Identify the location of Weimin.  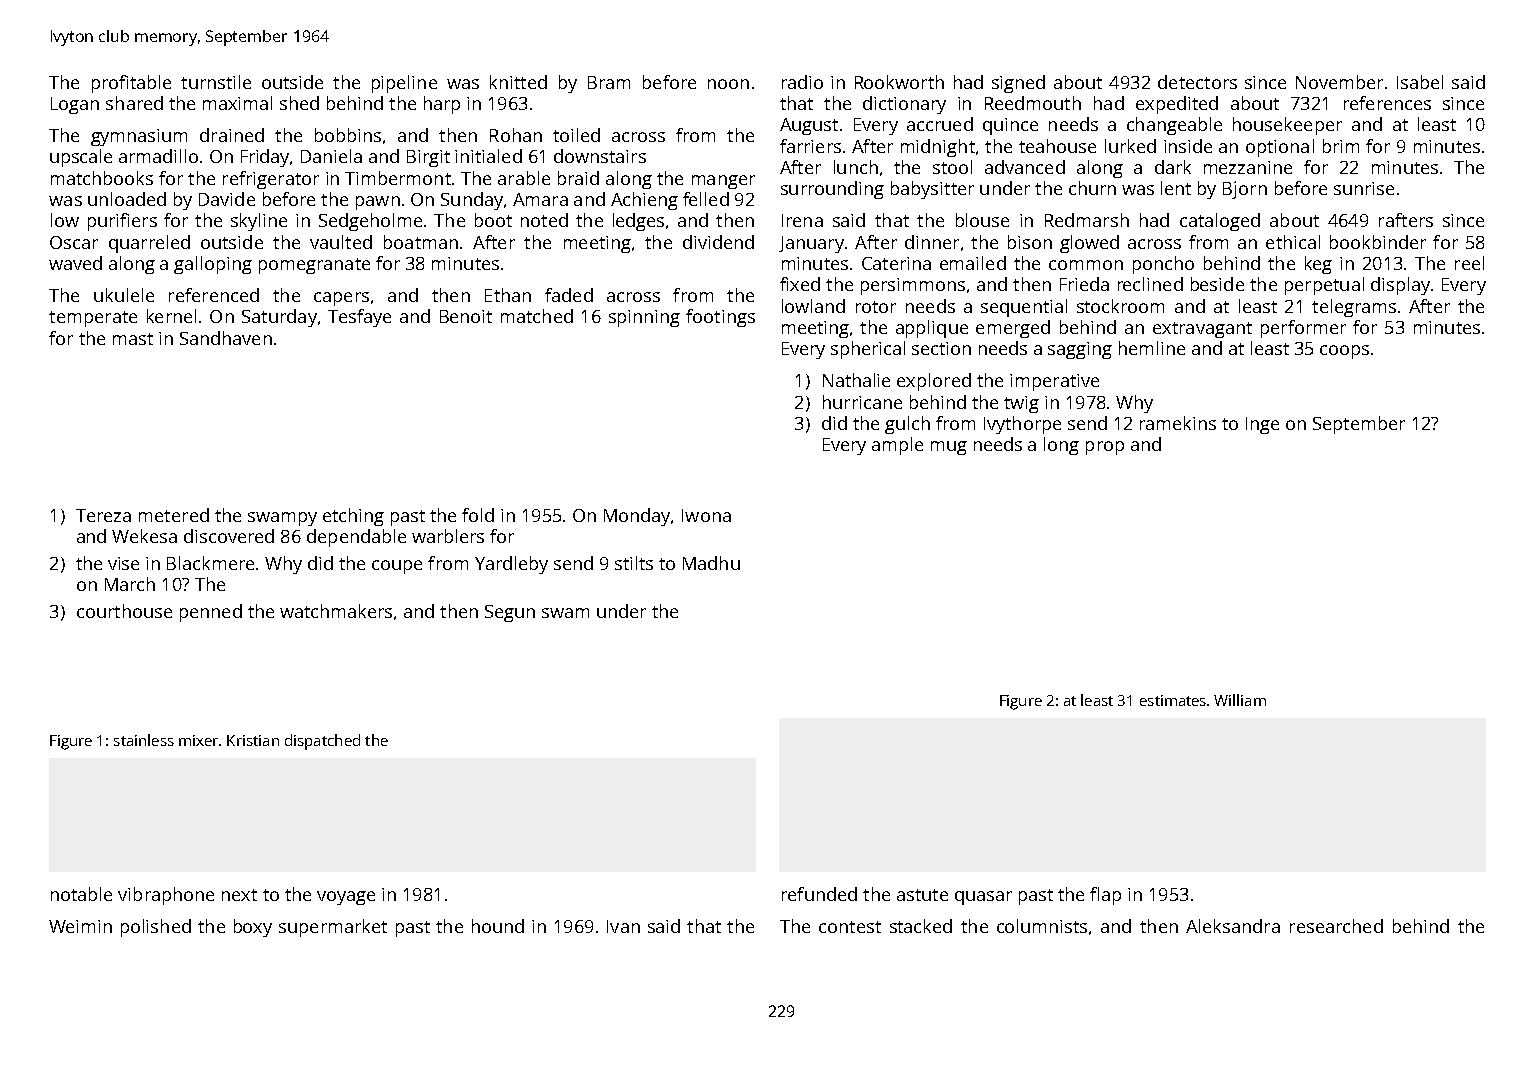
(80, 926).
